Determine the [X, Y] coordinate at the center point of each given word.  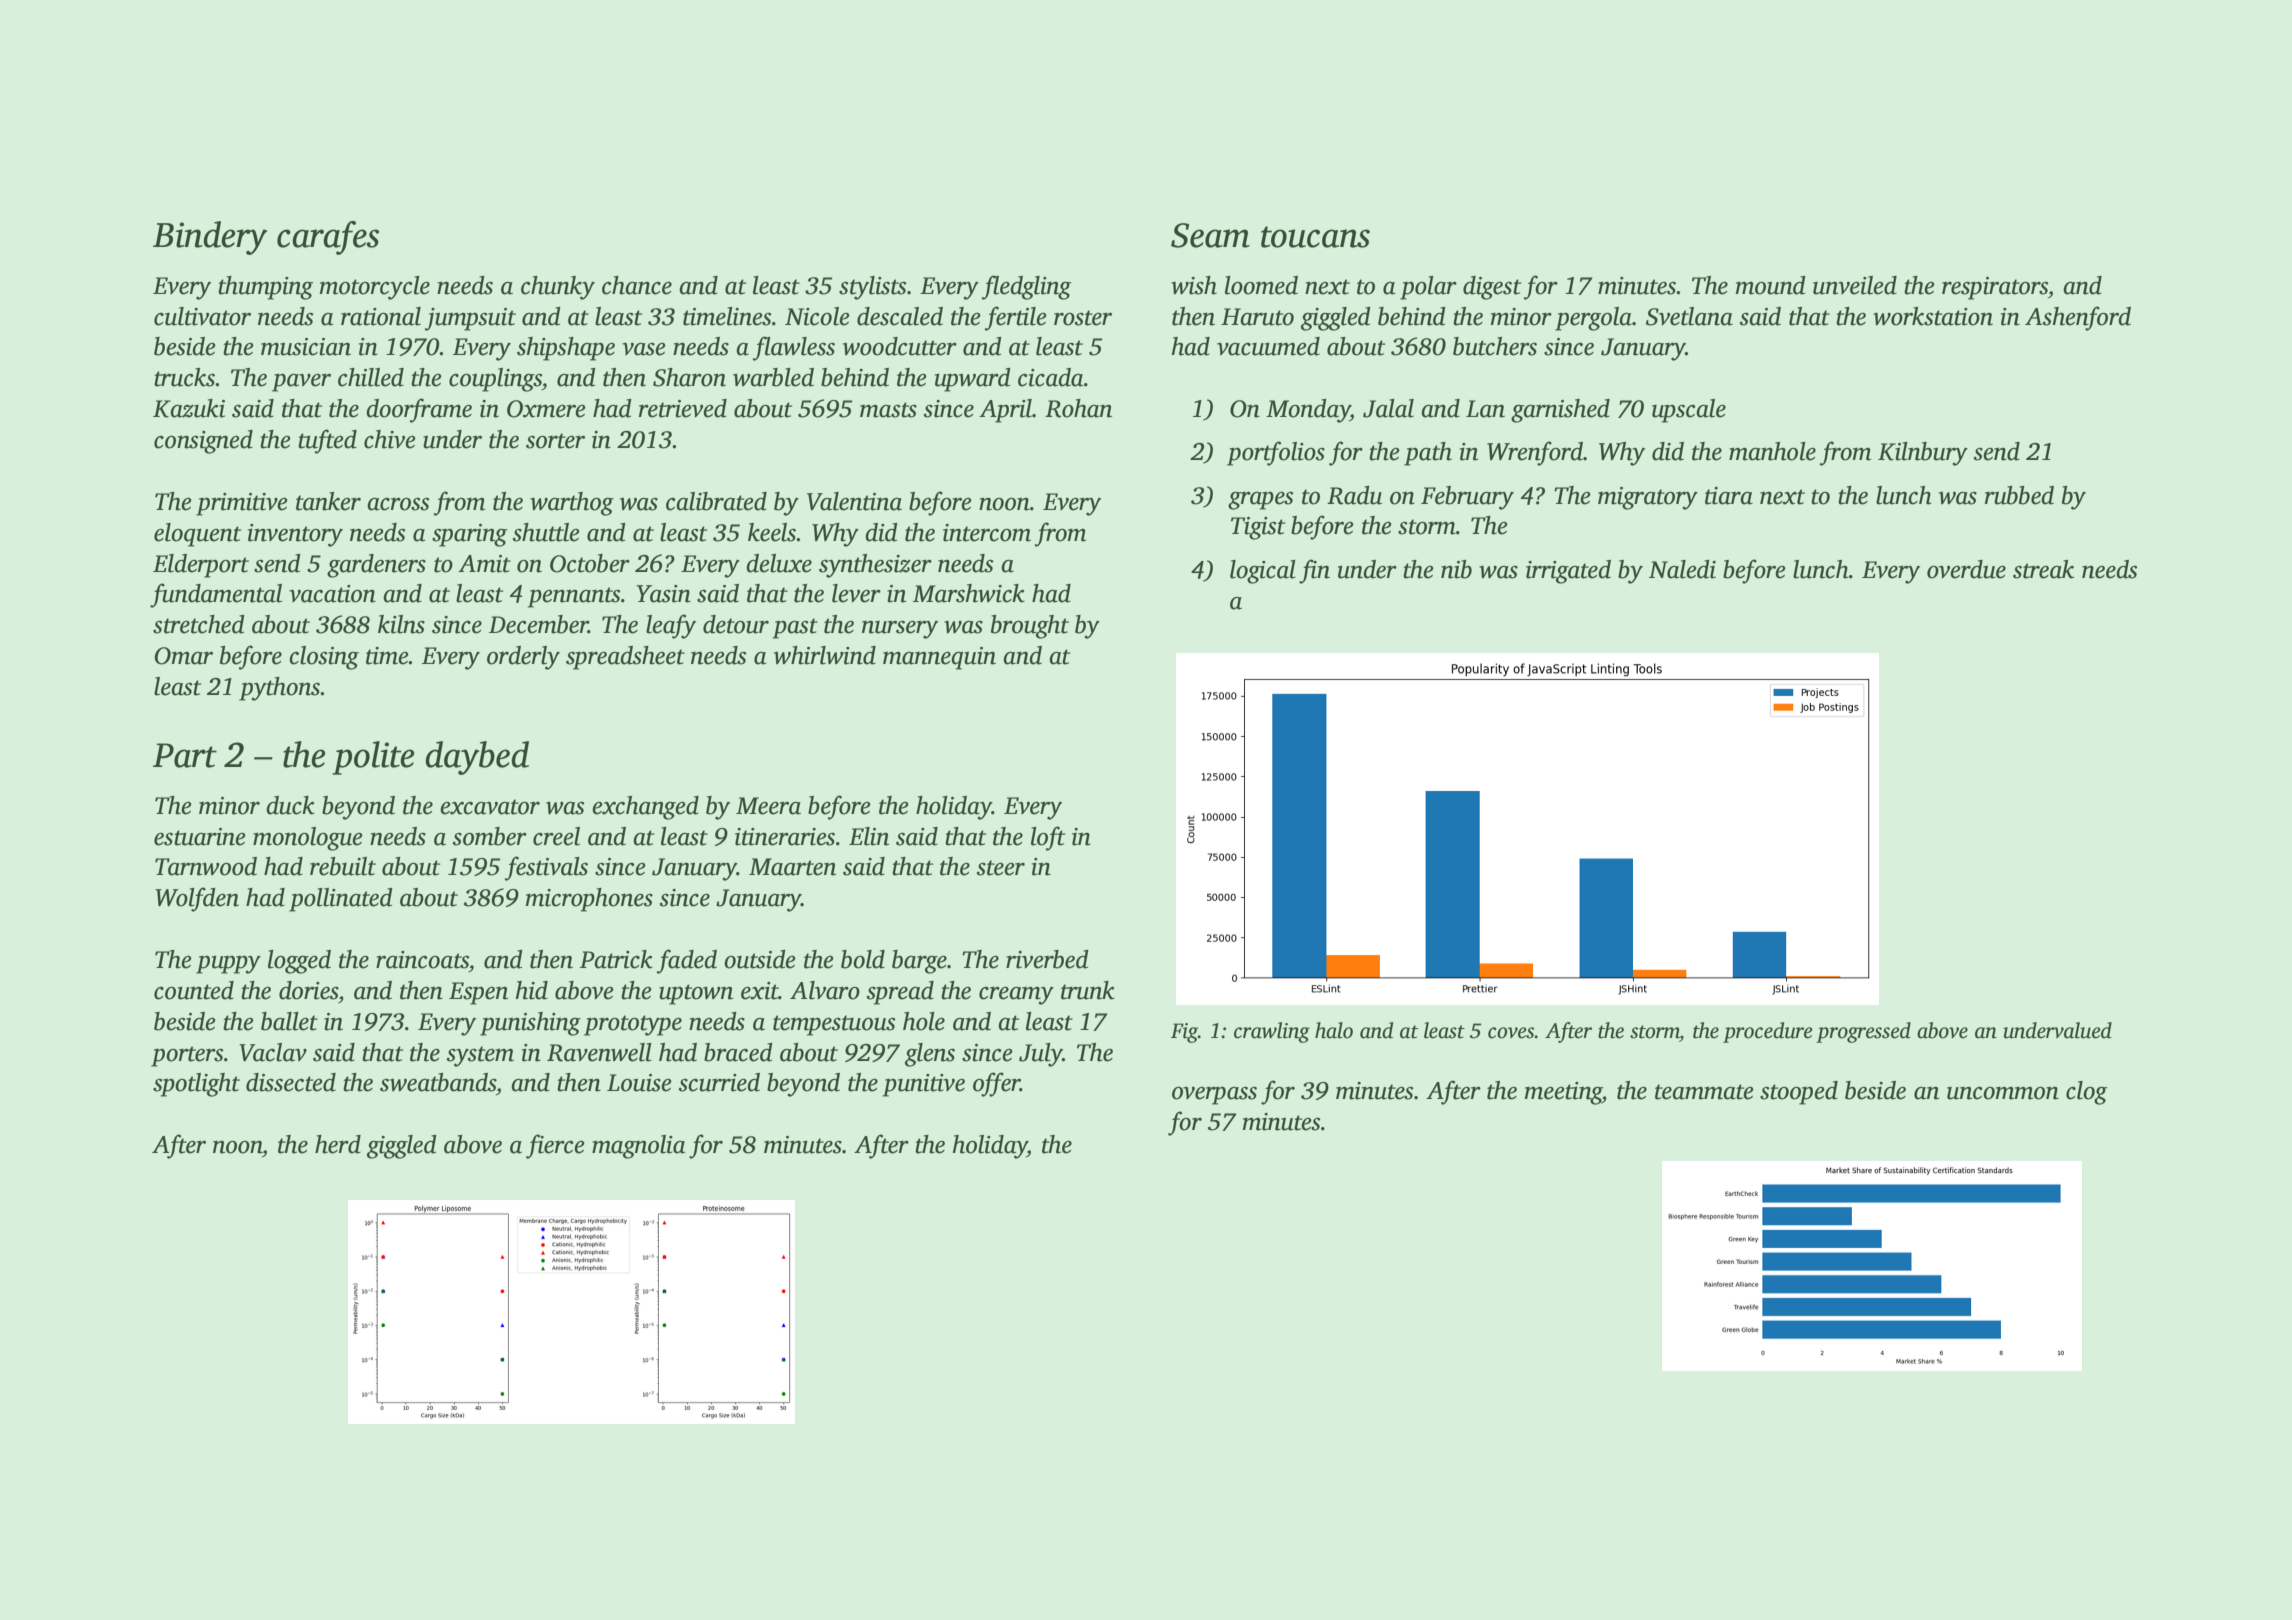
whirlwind [825, 655]
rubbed [2019, 495]
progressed [1863, 1032]
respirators [1995, 288]
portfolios [1276, 453]
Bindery [210, 238]
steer [1001, 868]
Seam [1210, 235]
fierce [555, 1146]
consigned [203, 442]
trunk [1088, 990]
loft [1048, 838]
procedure [1768, 1032]
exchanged [645, 808]
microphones [589, 900]
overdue [1966, 569]
